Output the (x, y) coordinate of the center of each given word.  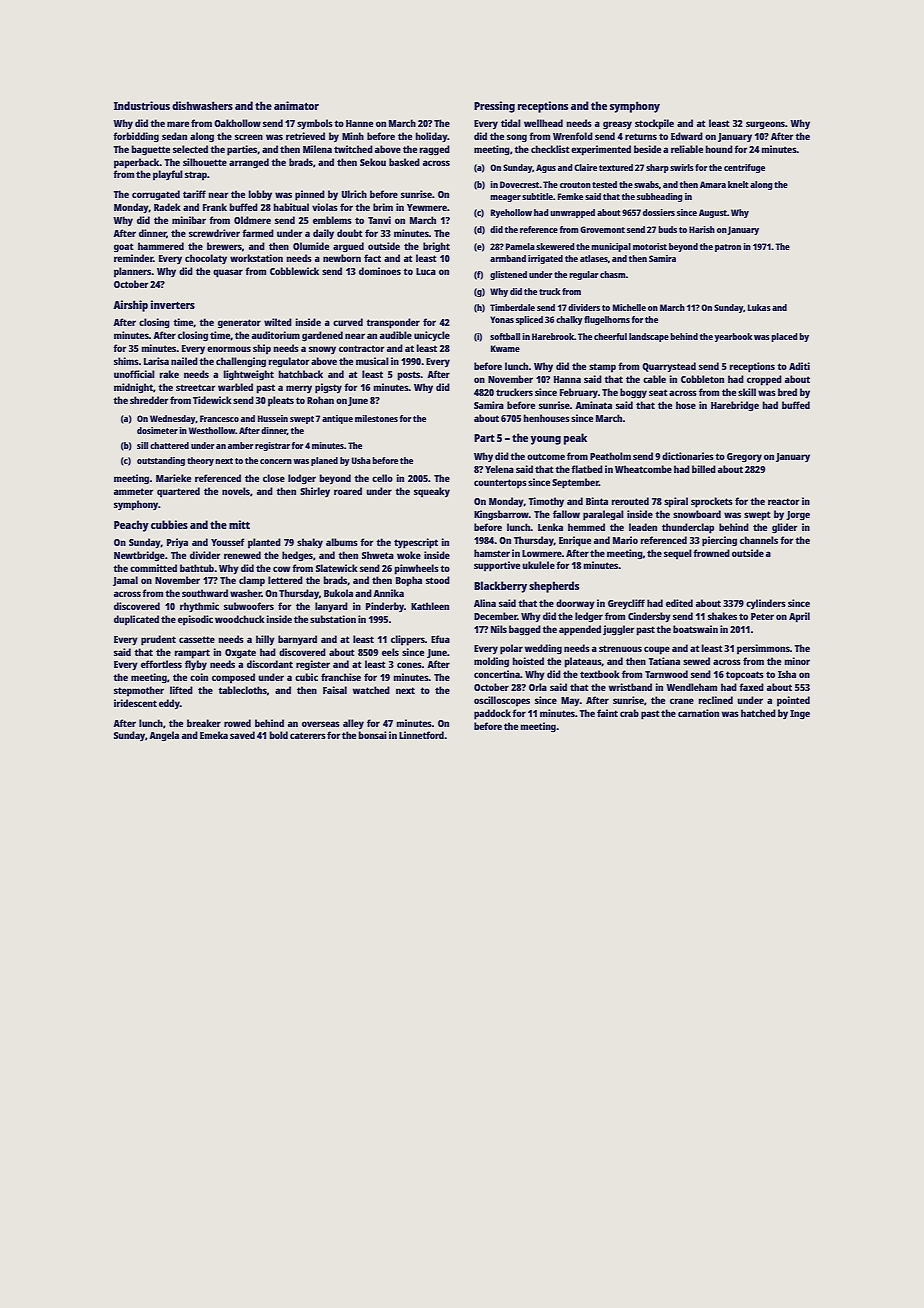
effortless (161, 664)
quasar (228, 273)
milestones (376, 418)
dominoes (380, 271)
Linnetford (421, 735)
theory (200, 461)
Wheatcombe (643, 469)
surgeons (765, 125)
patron (728, 248)
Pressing (494, 107)
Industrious (142, 105)
